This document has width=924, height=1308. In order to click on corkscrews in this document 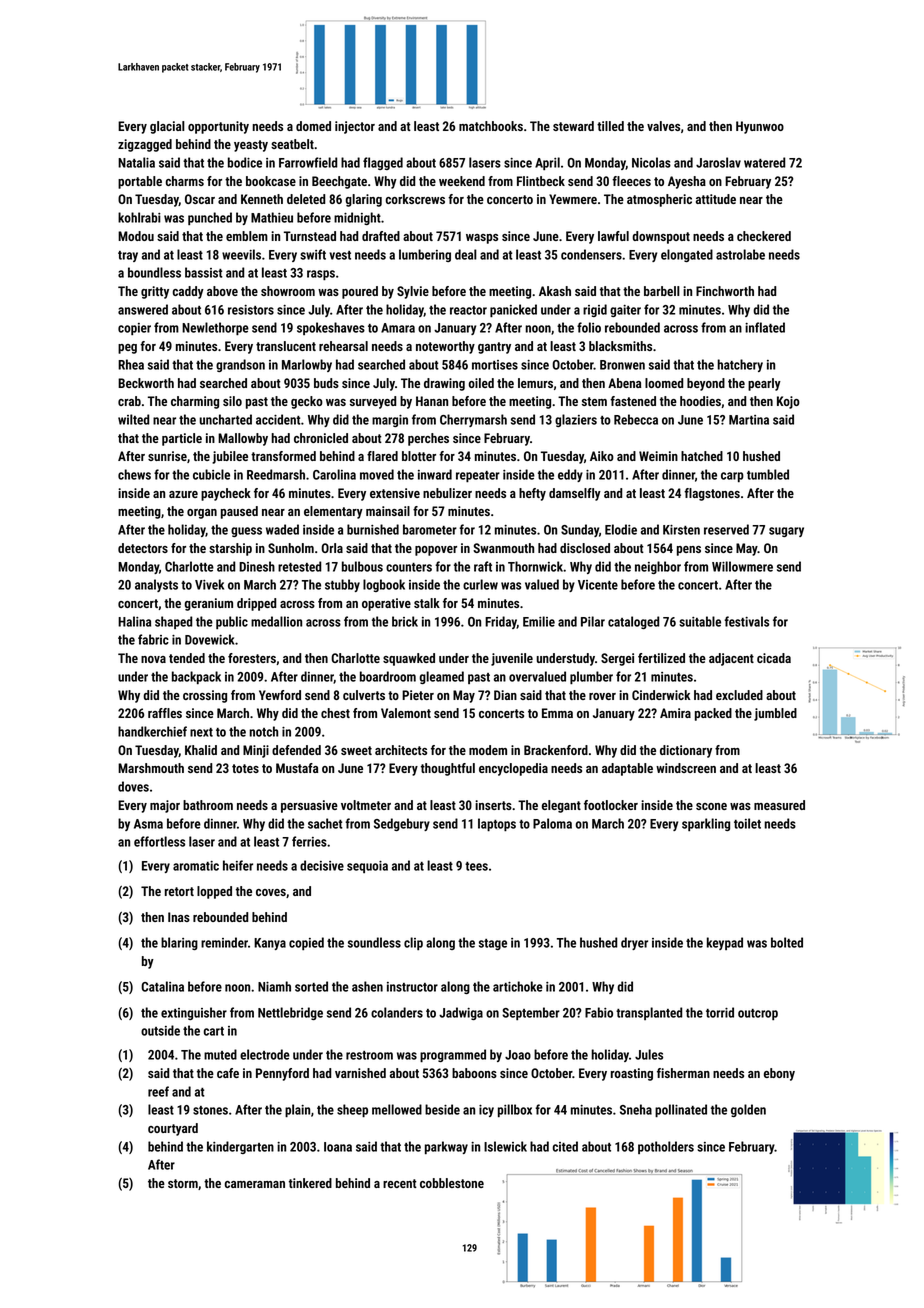, I will do `click(415, 199)`.
